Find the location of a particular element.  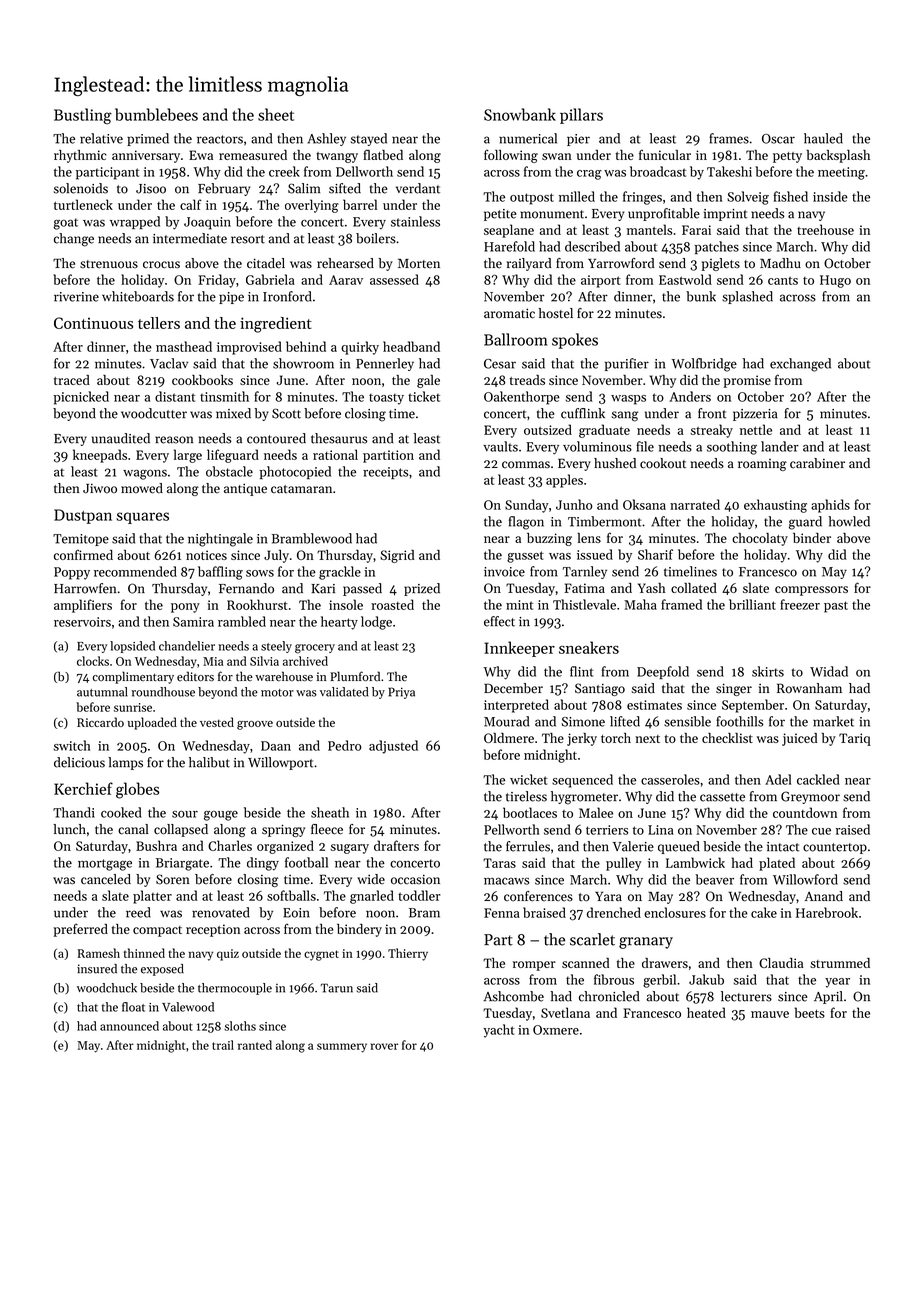

Yash is located at coordinates (651, 588).
